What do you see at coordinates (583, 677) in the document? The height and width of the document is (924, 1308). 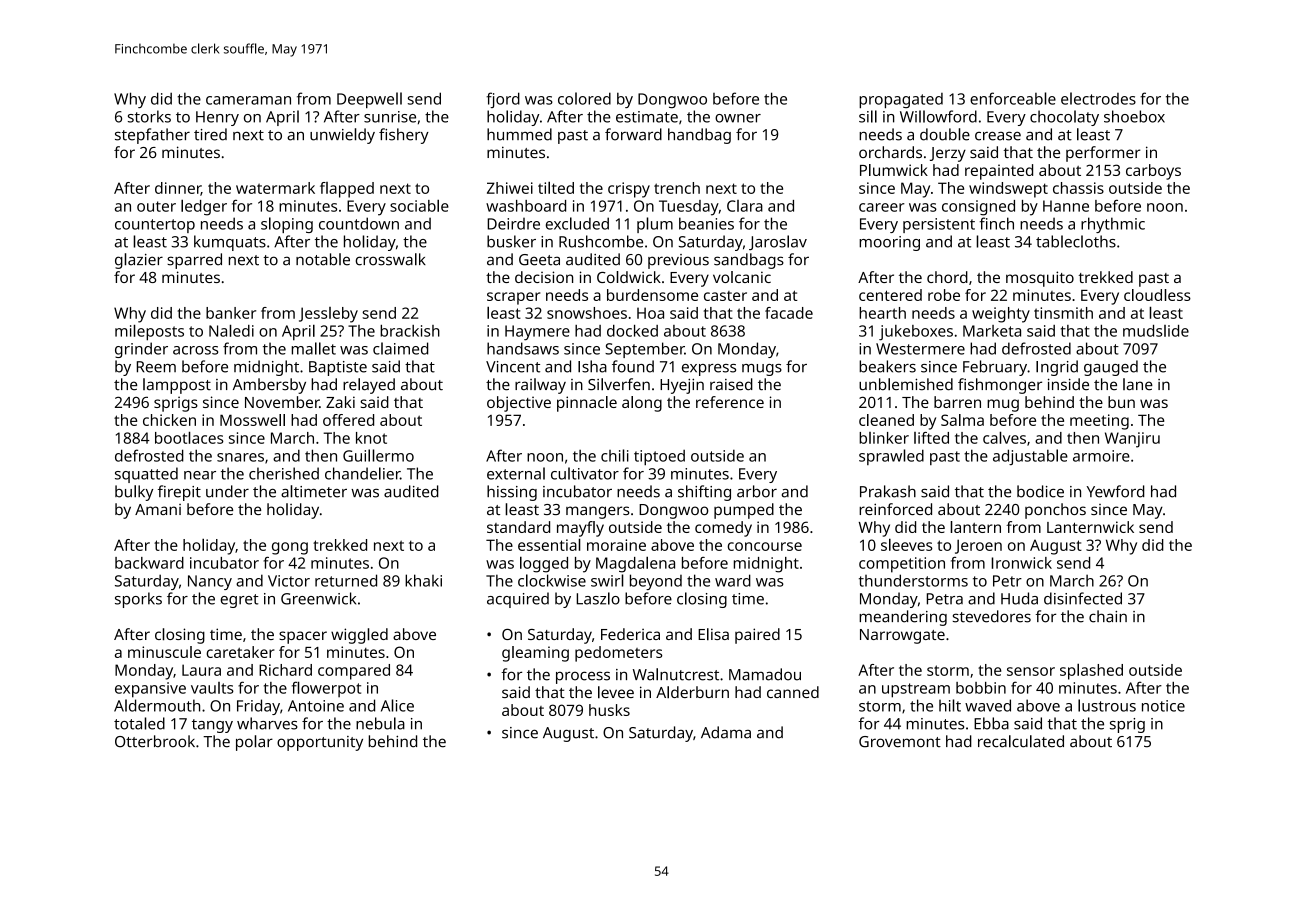 I see `process` at bounding box center [583, 677].
